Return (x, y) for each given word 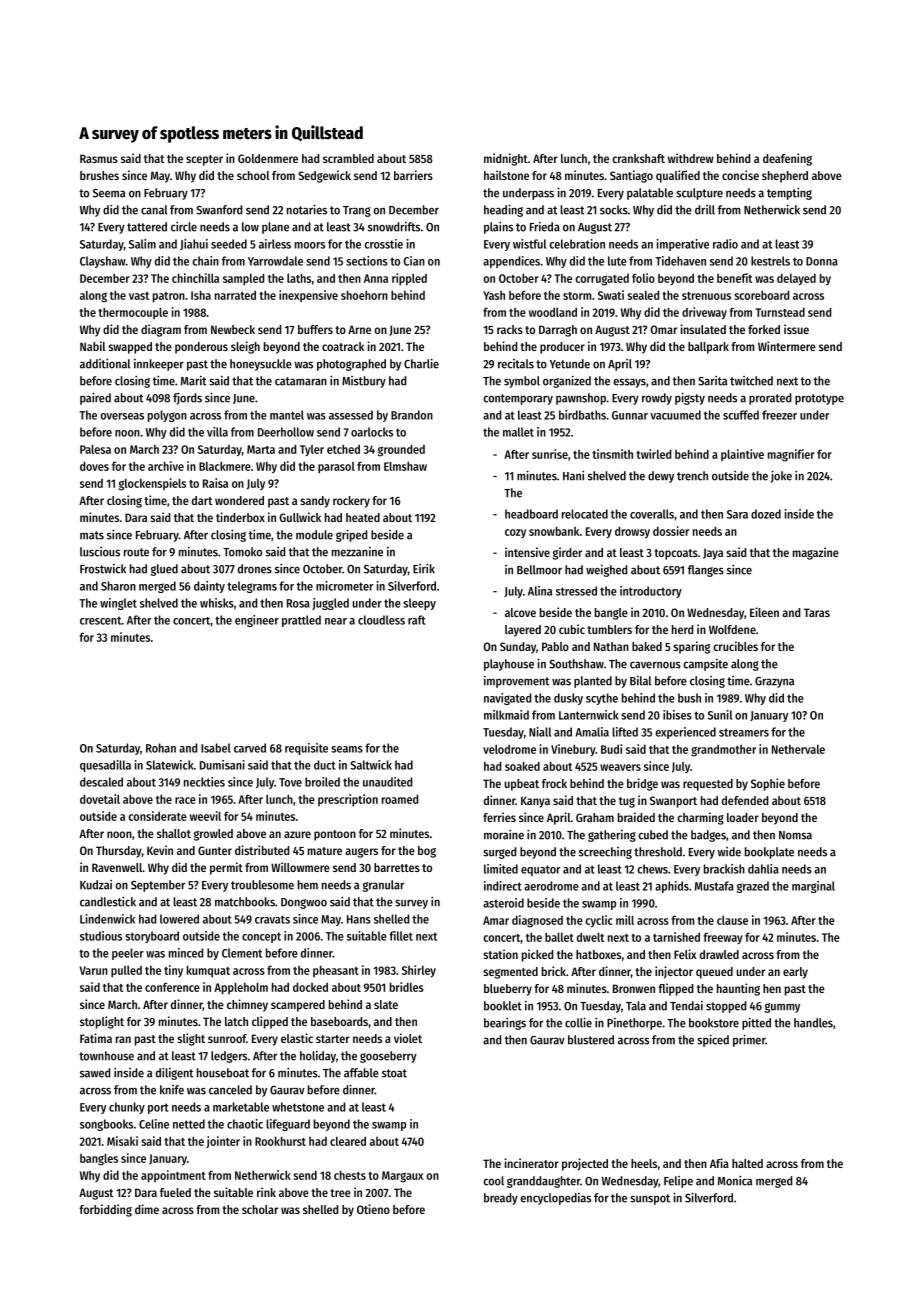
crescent (101, 620)
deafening (787, 159)
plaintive (742, 455)
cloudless (381, 620)
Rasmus (99, 158)
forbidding (105, 1210)
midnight (506, 159)
